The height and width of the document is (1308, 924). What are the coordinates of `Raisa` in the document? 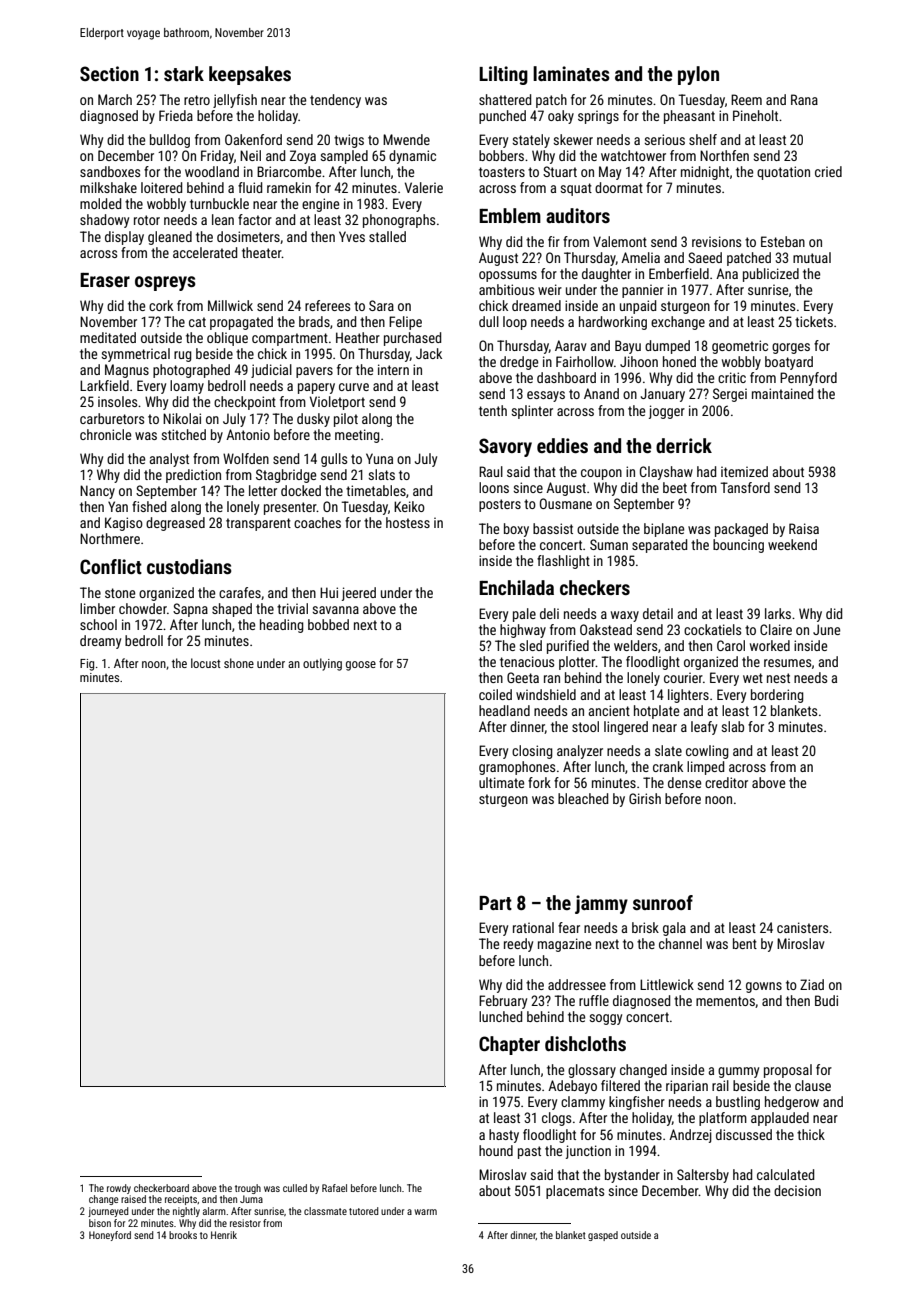 It's located at (804, 528).
